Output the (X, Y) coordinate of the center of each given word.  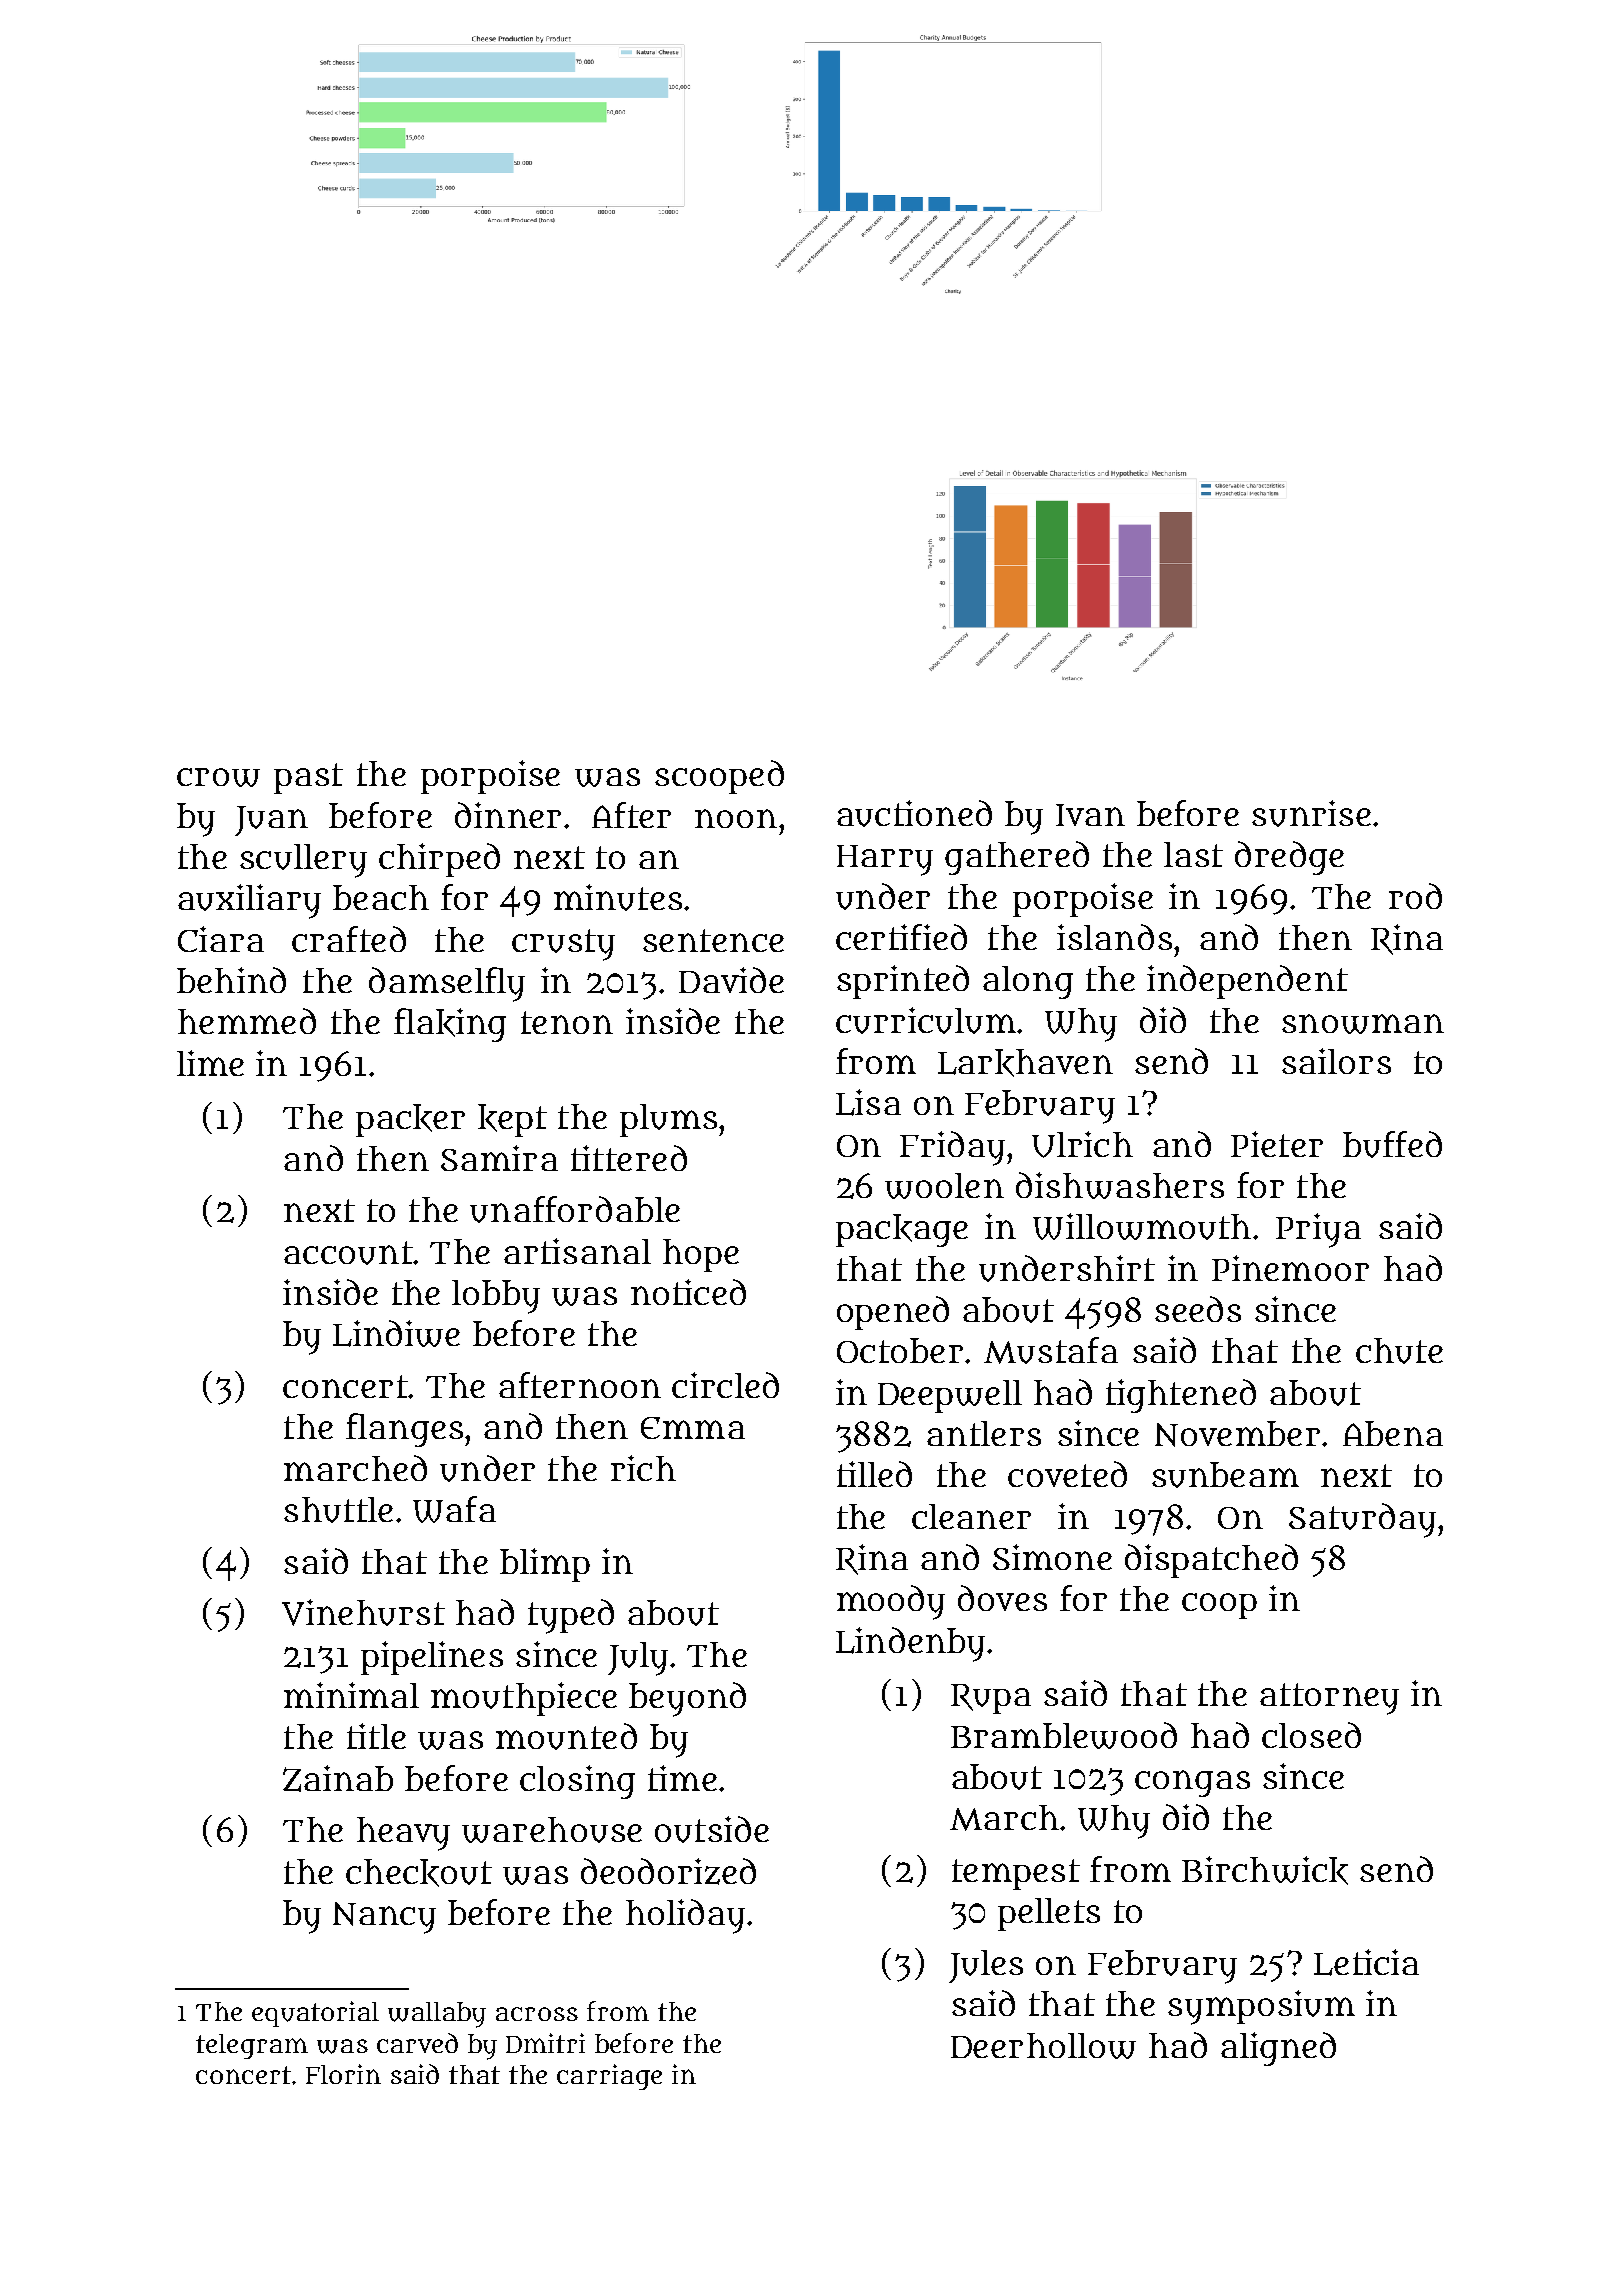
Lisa (868, 1102)
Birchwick (1265, 1870)
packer (410, 1120)
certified (901, 937)
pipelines (432, 1658)
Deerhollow (1043, 2046)
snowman (1363, 1024)
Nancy (384, 1918)
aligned (1278, 2049)
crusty (563, 945)
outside (712, 1829)
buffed (1392, 1144)
